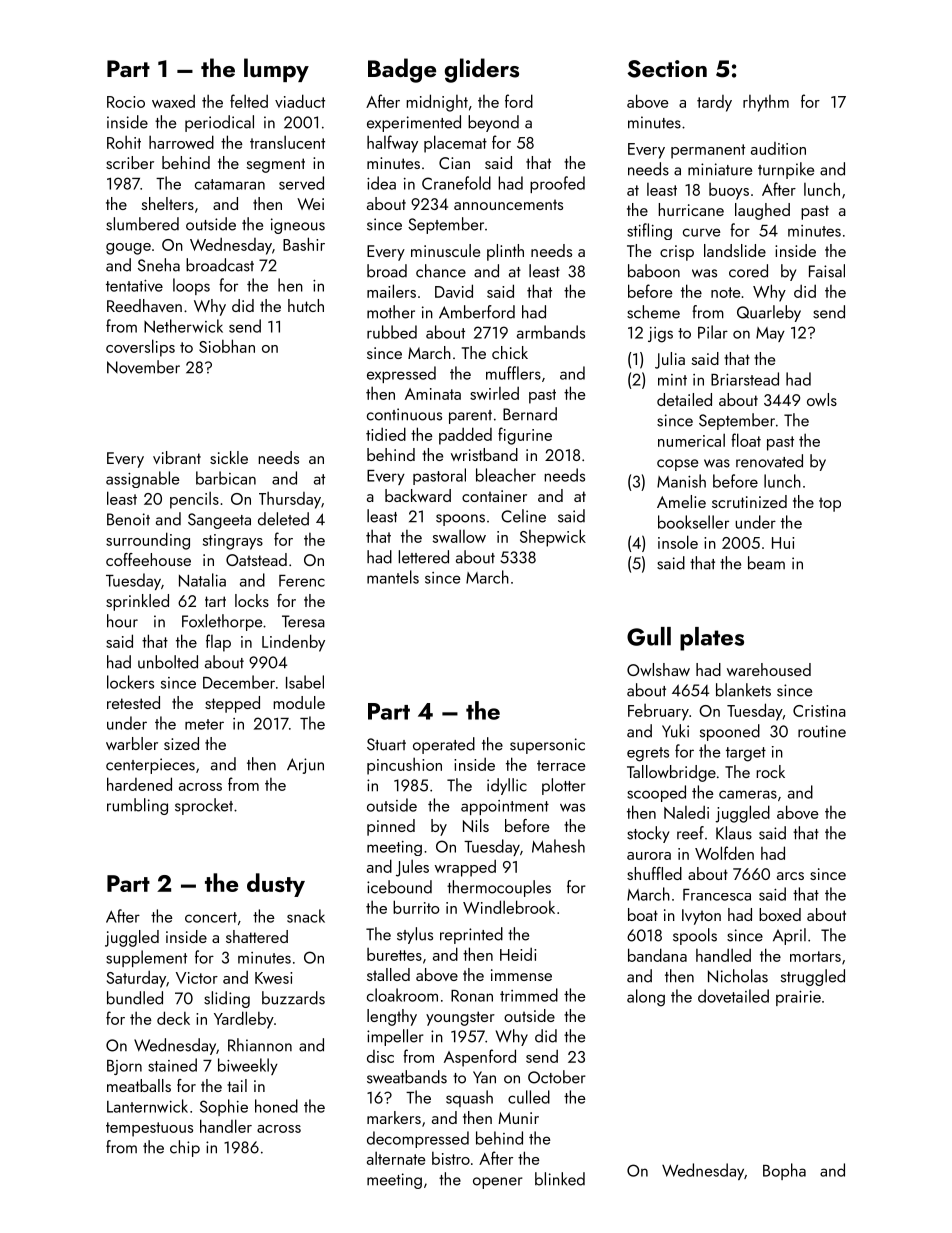  Describe the element at coordinates (393, 577) in the image. I see `mantels` at that location.
